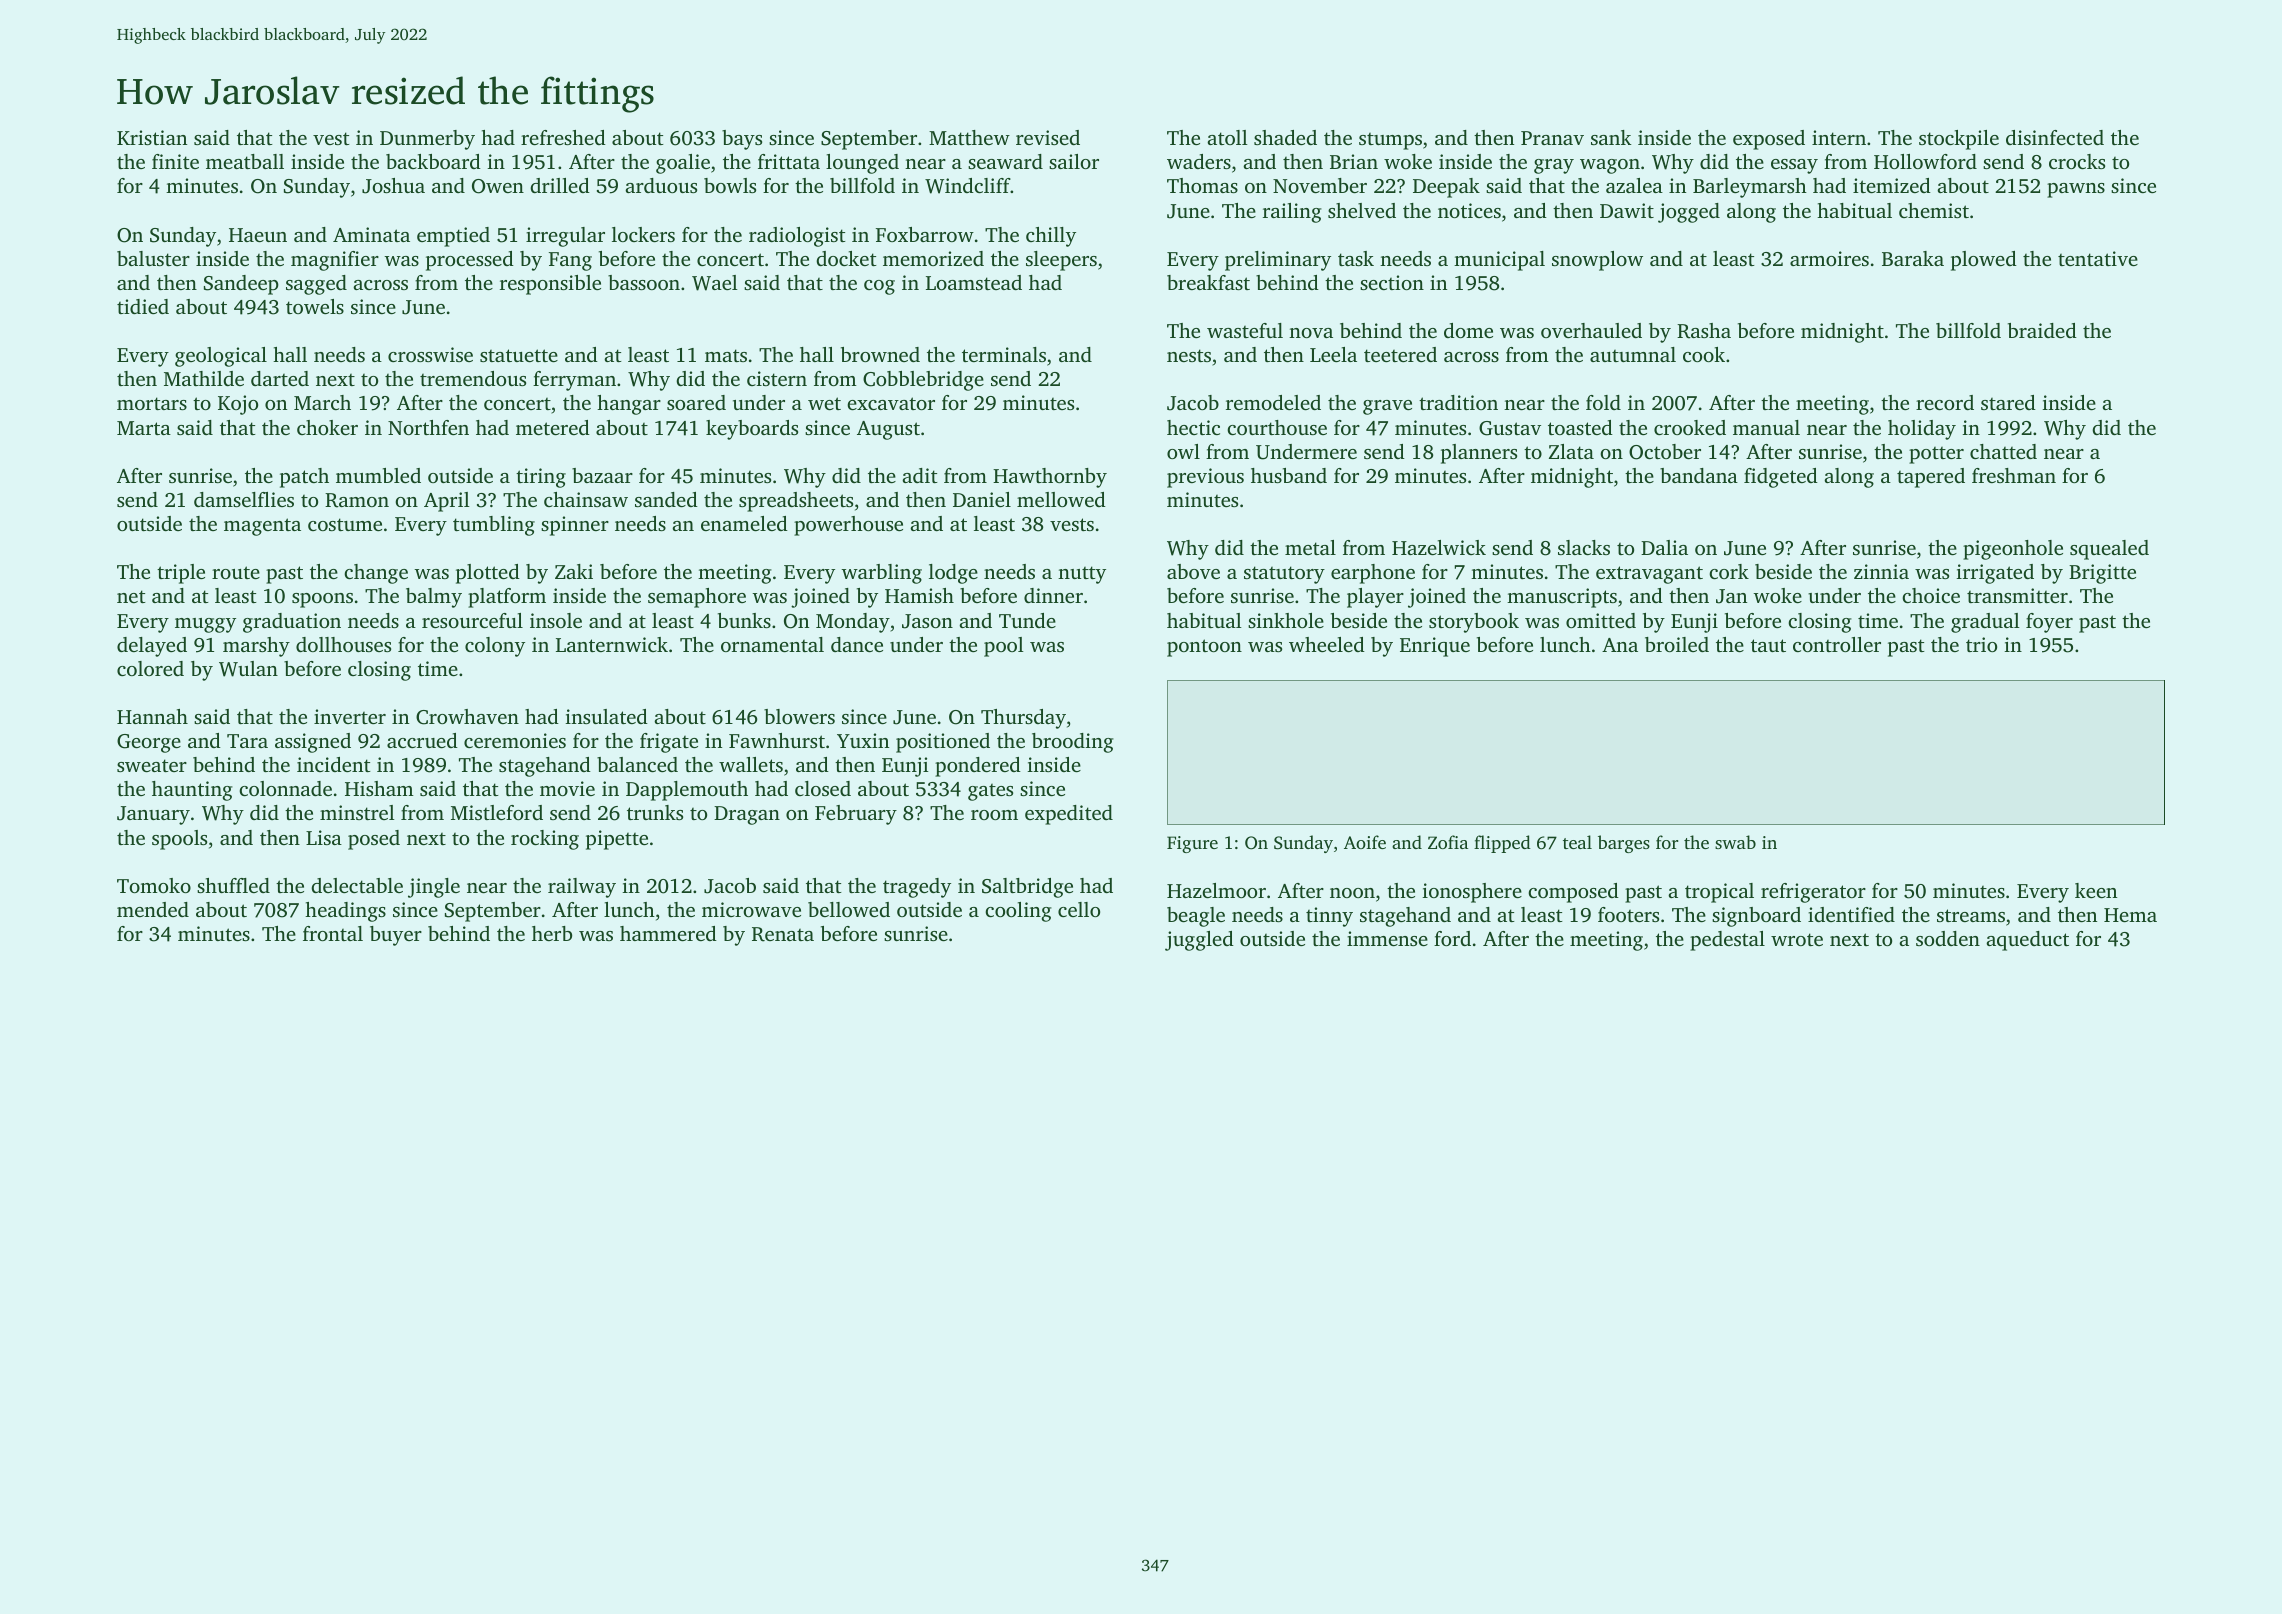 This screenshot has height=1614, width=2282. What do you see at coordinates (495, 647) in the screenshot?
I see `colony` at bounding box center [495, 647].
